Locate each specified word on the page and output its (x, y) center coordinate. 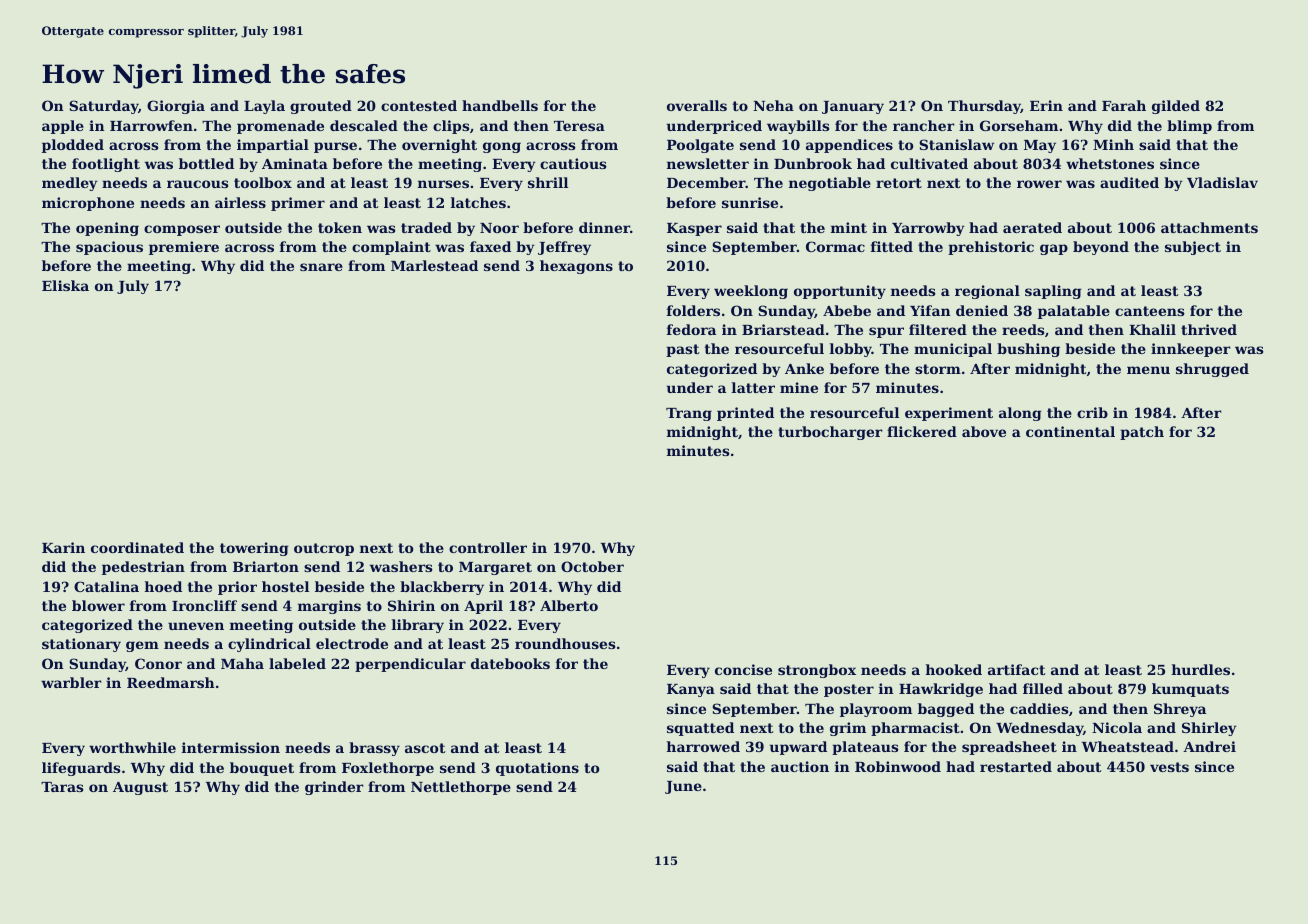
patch (1142, 433)
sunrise (750, 202)
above (984, 431)
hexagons (576, 267)
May (1040, 146)
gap (1054, 249)
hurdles (1201, 669)
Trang (689, 414)
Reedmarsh (171, 682)
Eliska (65, 285)
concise (743, 669)
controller (488, 547)
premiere (184, 248)
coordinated (137, 547)
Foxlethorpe (388, 769)
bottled (206, 163)
